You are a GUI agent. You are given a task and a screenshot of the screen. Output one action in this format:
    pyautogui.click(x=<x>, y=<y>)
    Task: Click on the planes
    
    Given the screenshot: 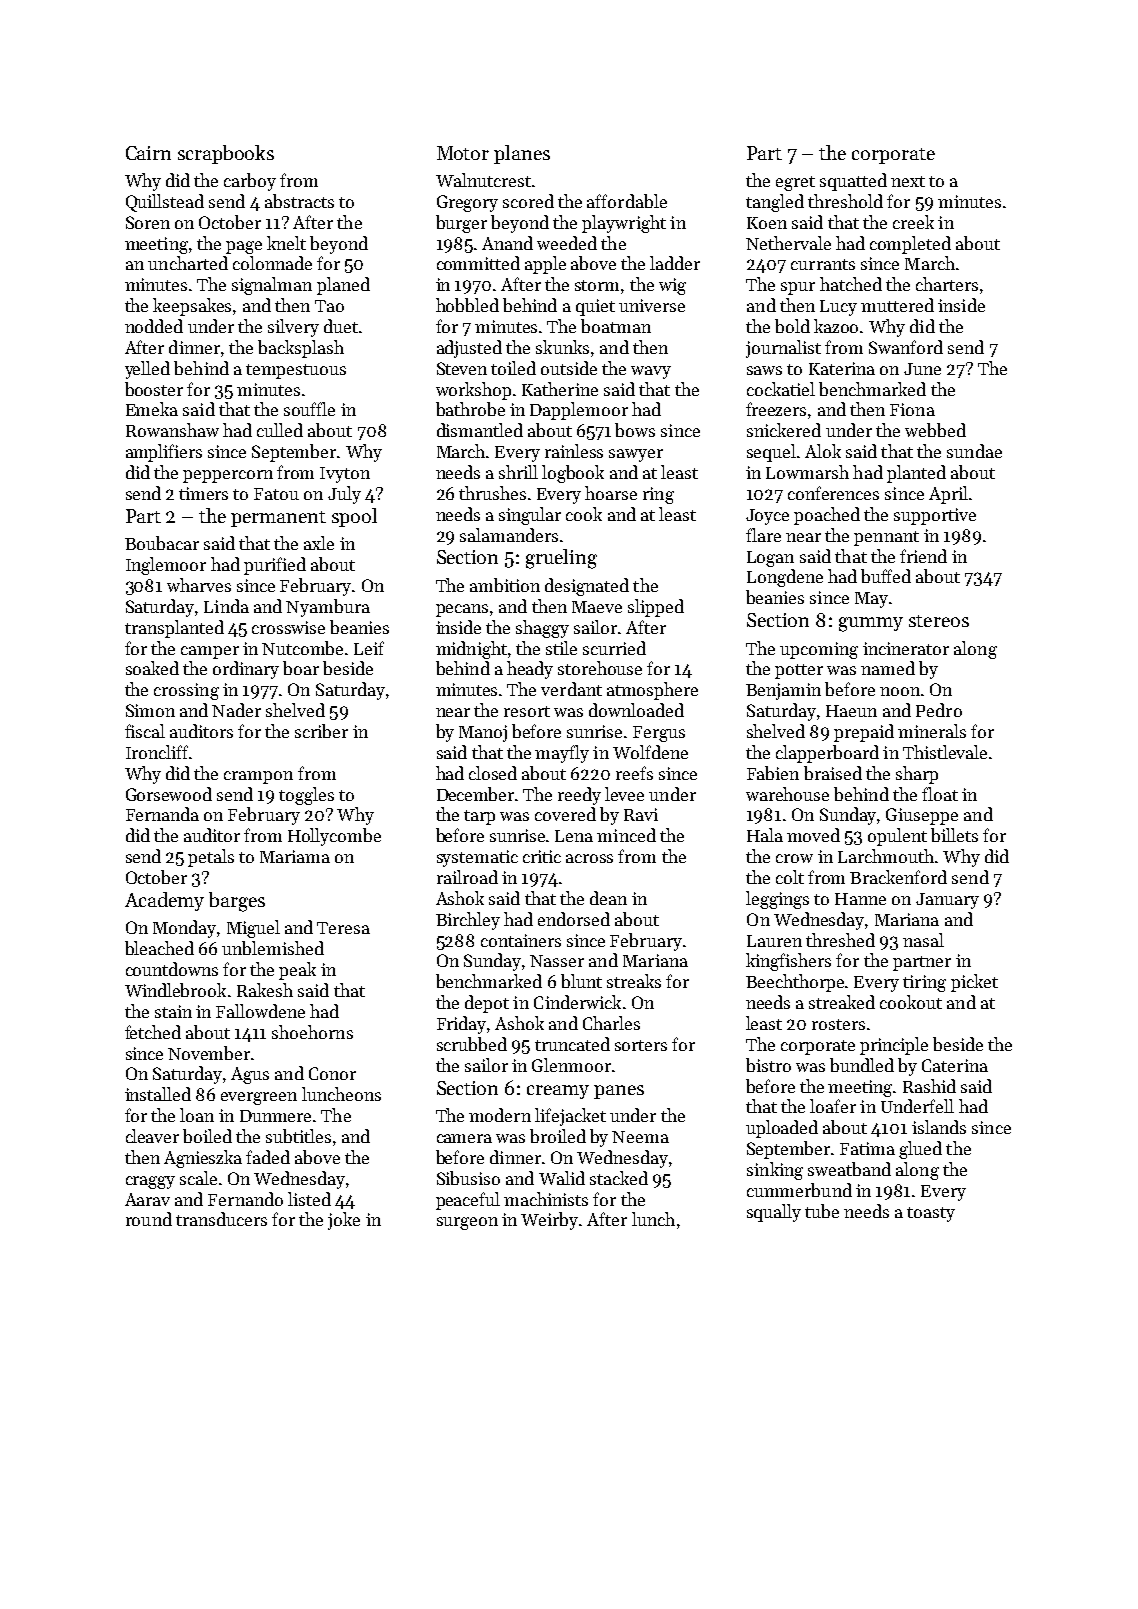 What is the action you would take?
    pyautogui.click(x=522, y=154)
